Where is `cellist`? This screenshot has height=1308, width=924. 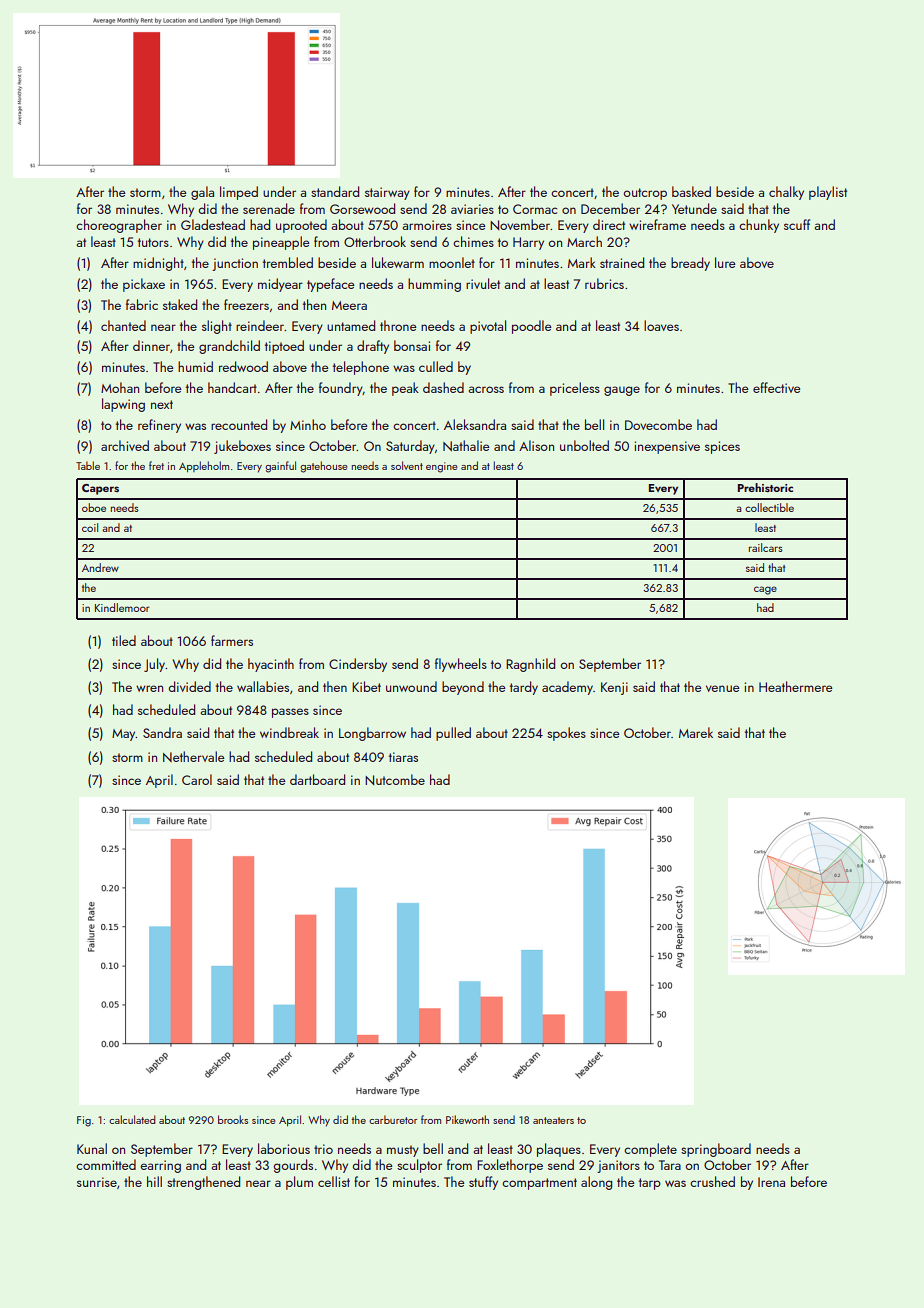 cellist is located at coordinates (334, 1181).
